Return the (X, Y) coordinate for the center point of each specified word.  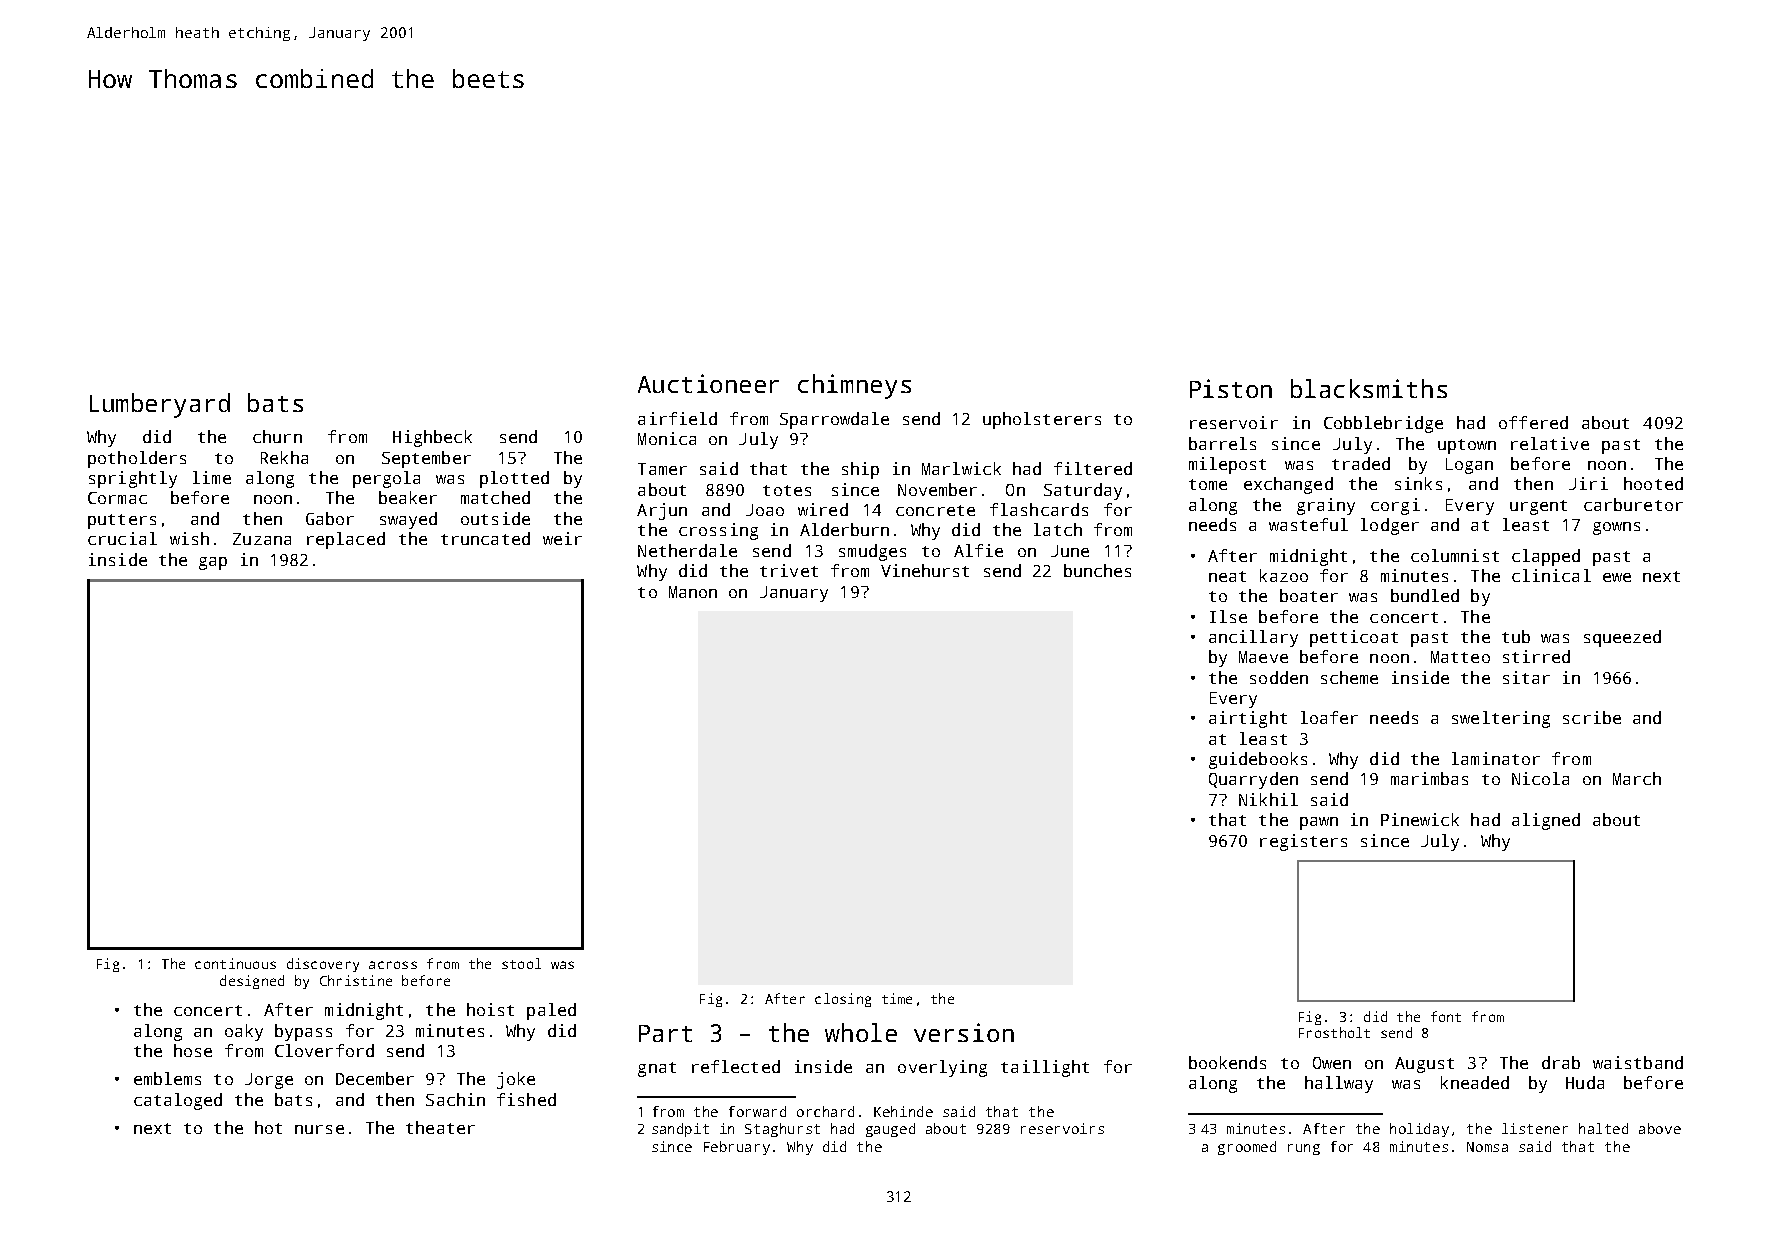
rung (1304, 1149)
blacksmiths (1369, 388)
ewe (1617, 577)
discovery (323, 965)
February (737, 1148)
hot (268, 1127)
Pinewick (1420, 819)
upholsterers (1042, 420)
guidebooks (1258, 760)
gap (213, 563)
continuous (235, 963)
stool (521, 963)
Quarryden (1253, 780)
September (426, 459)
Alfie (978, 550)
